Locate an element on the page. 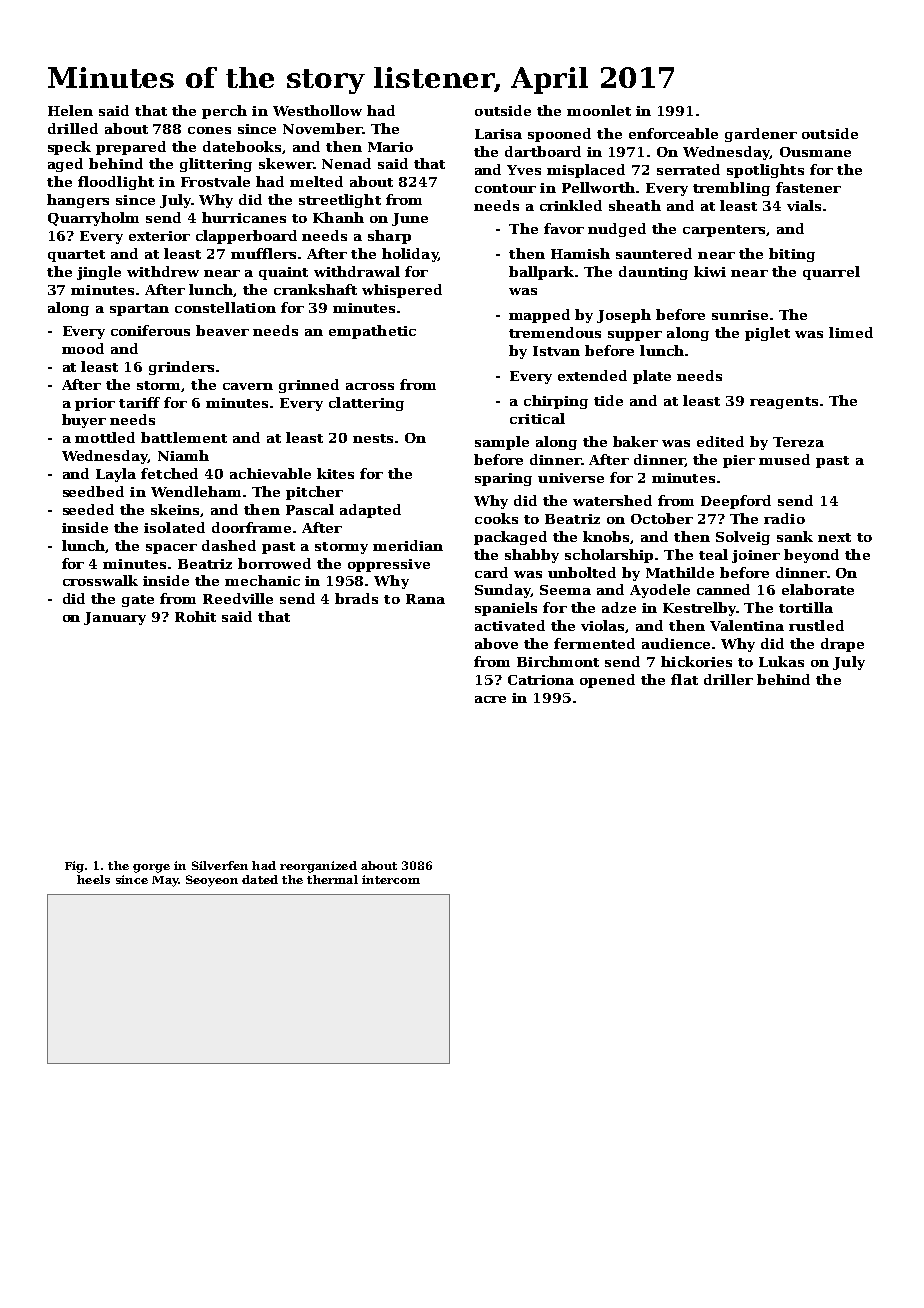 The height and width of the document is (1308, 924). Seoyeon is located at coordinates (212, 881).
